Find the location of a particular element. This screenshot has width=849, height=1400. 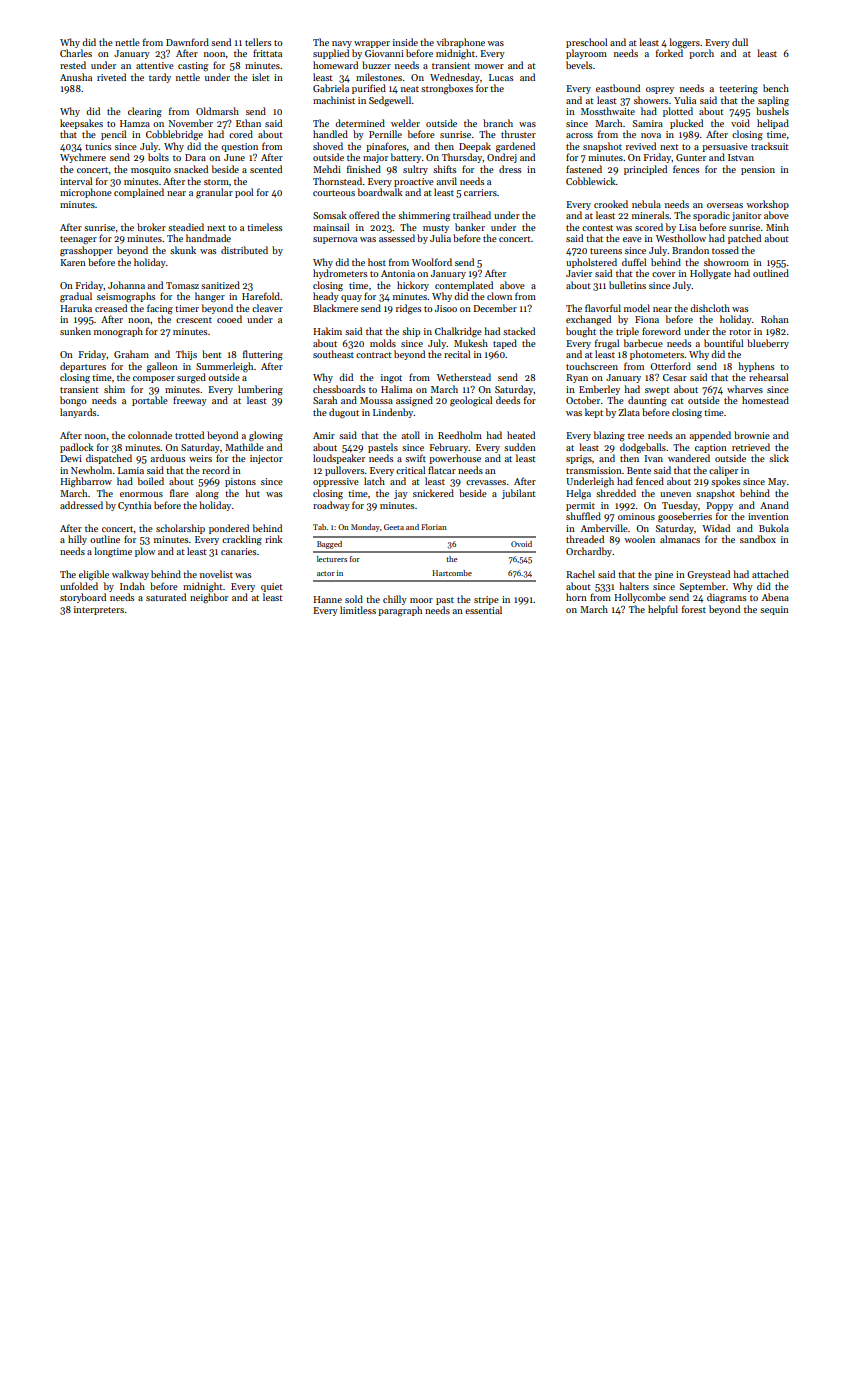

Ryan is located at coordinates (577, 378).
